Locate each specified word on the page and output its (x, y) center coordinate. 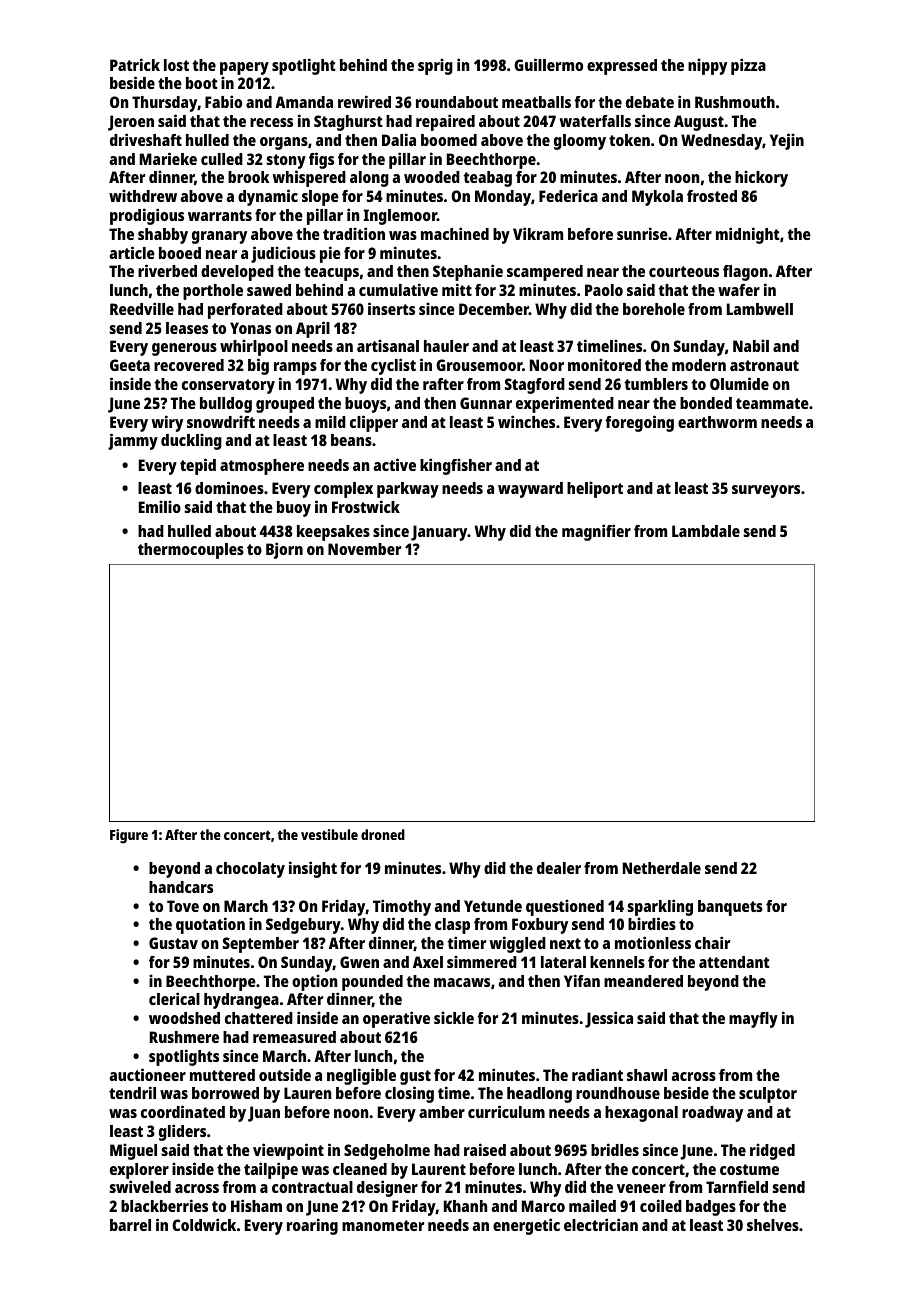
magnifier (596, 532)
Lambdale (706, 531)
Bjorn (284, 550)
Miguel (133, 1151)
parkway (408, 490)
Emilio (160, 506)
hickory (761, 178)
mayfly (753, 1020)
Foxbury (540, 926)
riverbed (167, 270)
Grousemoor (479, 365)
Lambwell (760, 309)
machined (455, 233)
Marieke (168, 158)
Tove (183, 906)
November (364, 549)
